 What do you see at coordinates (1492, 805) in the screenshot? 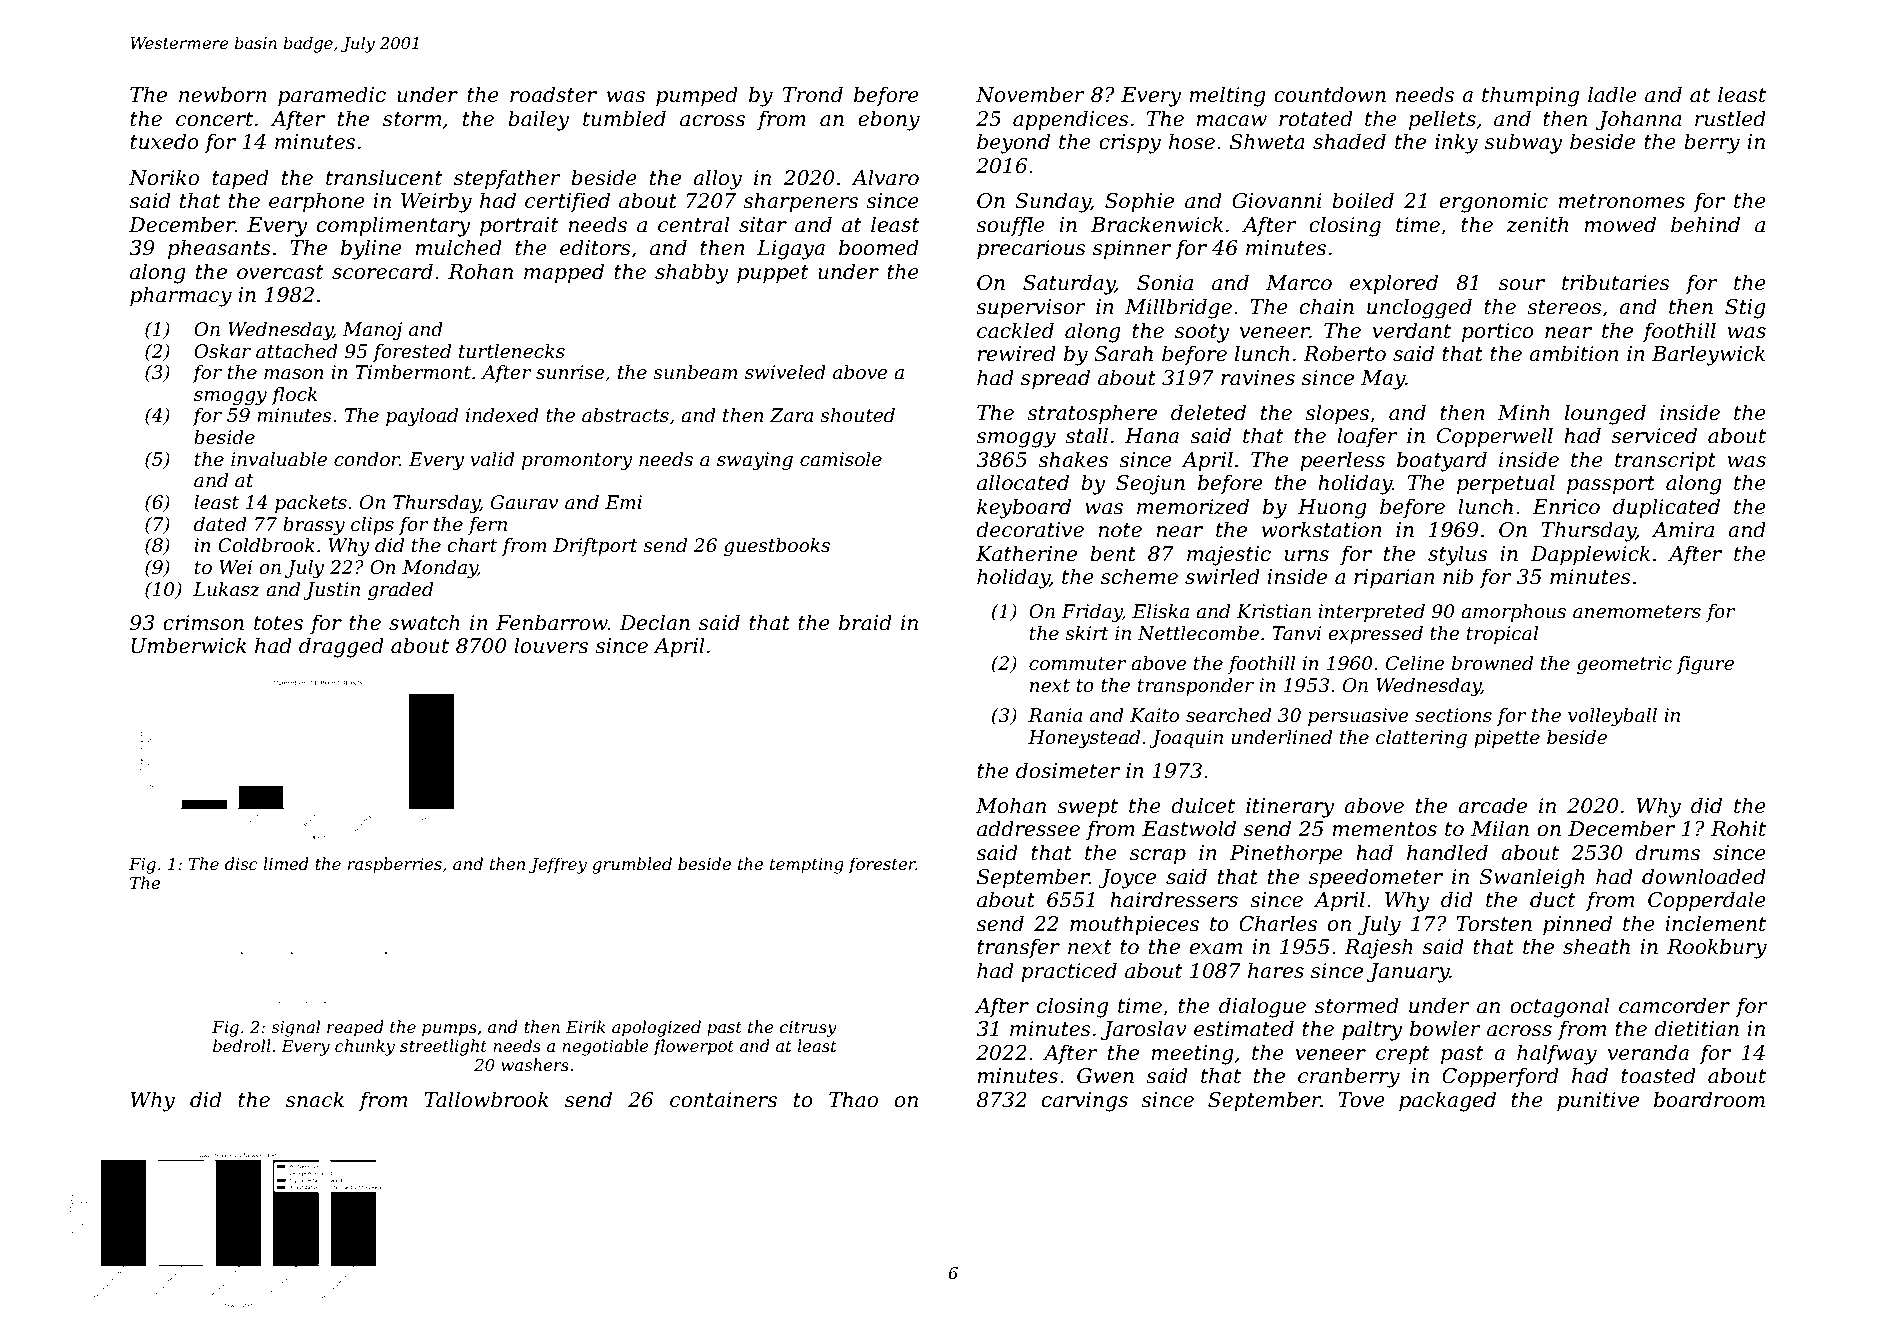
I see `arcade` at bounding box center [1492, 805].
